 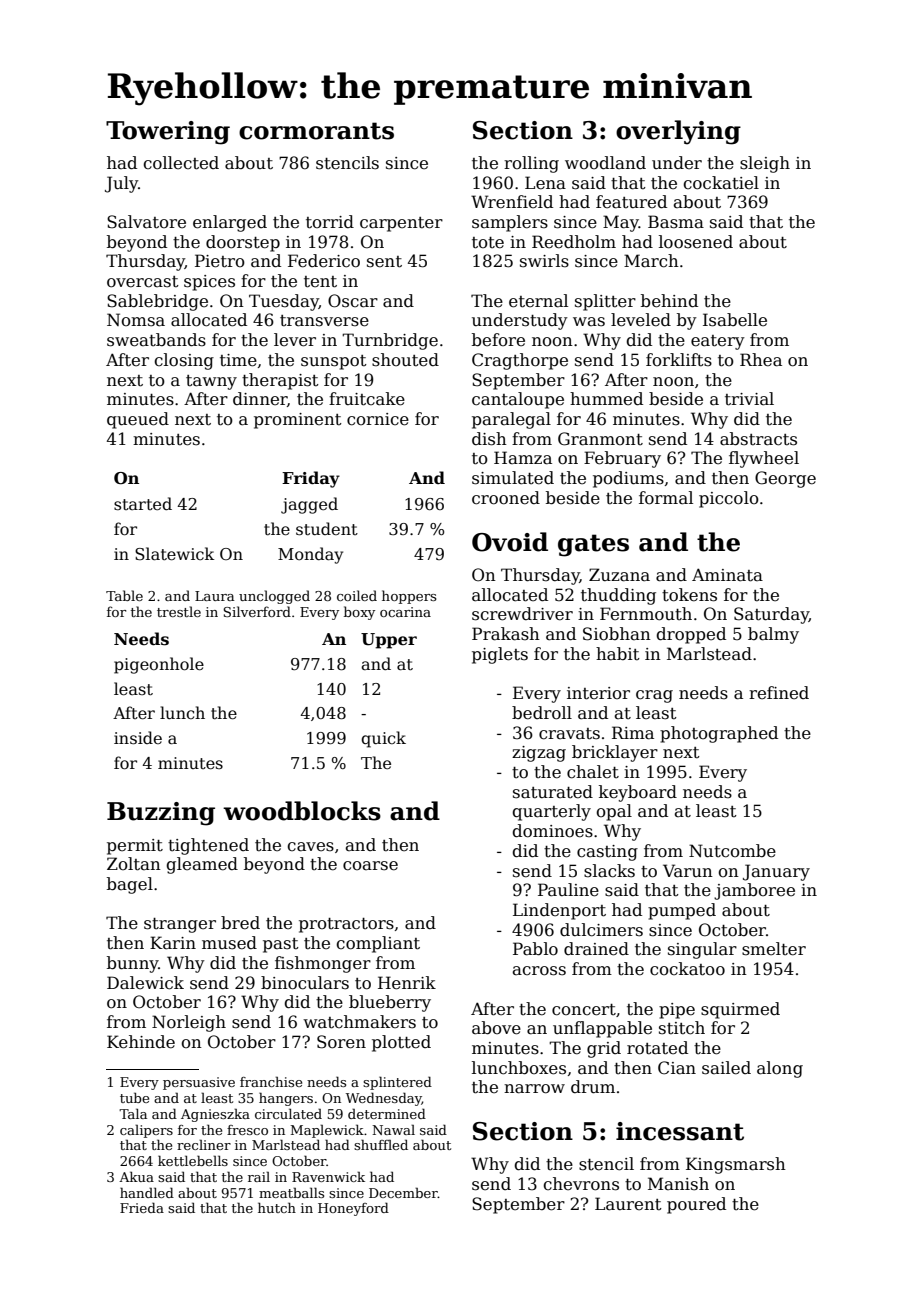 What do you see at coordinates (243, 243) in the screenshot?
I see `doorstep` at bounding box center [243, 243].
